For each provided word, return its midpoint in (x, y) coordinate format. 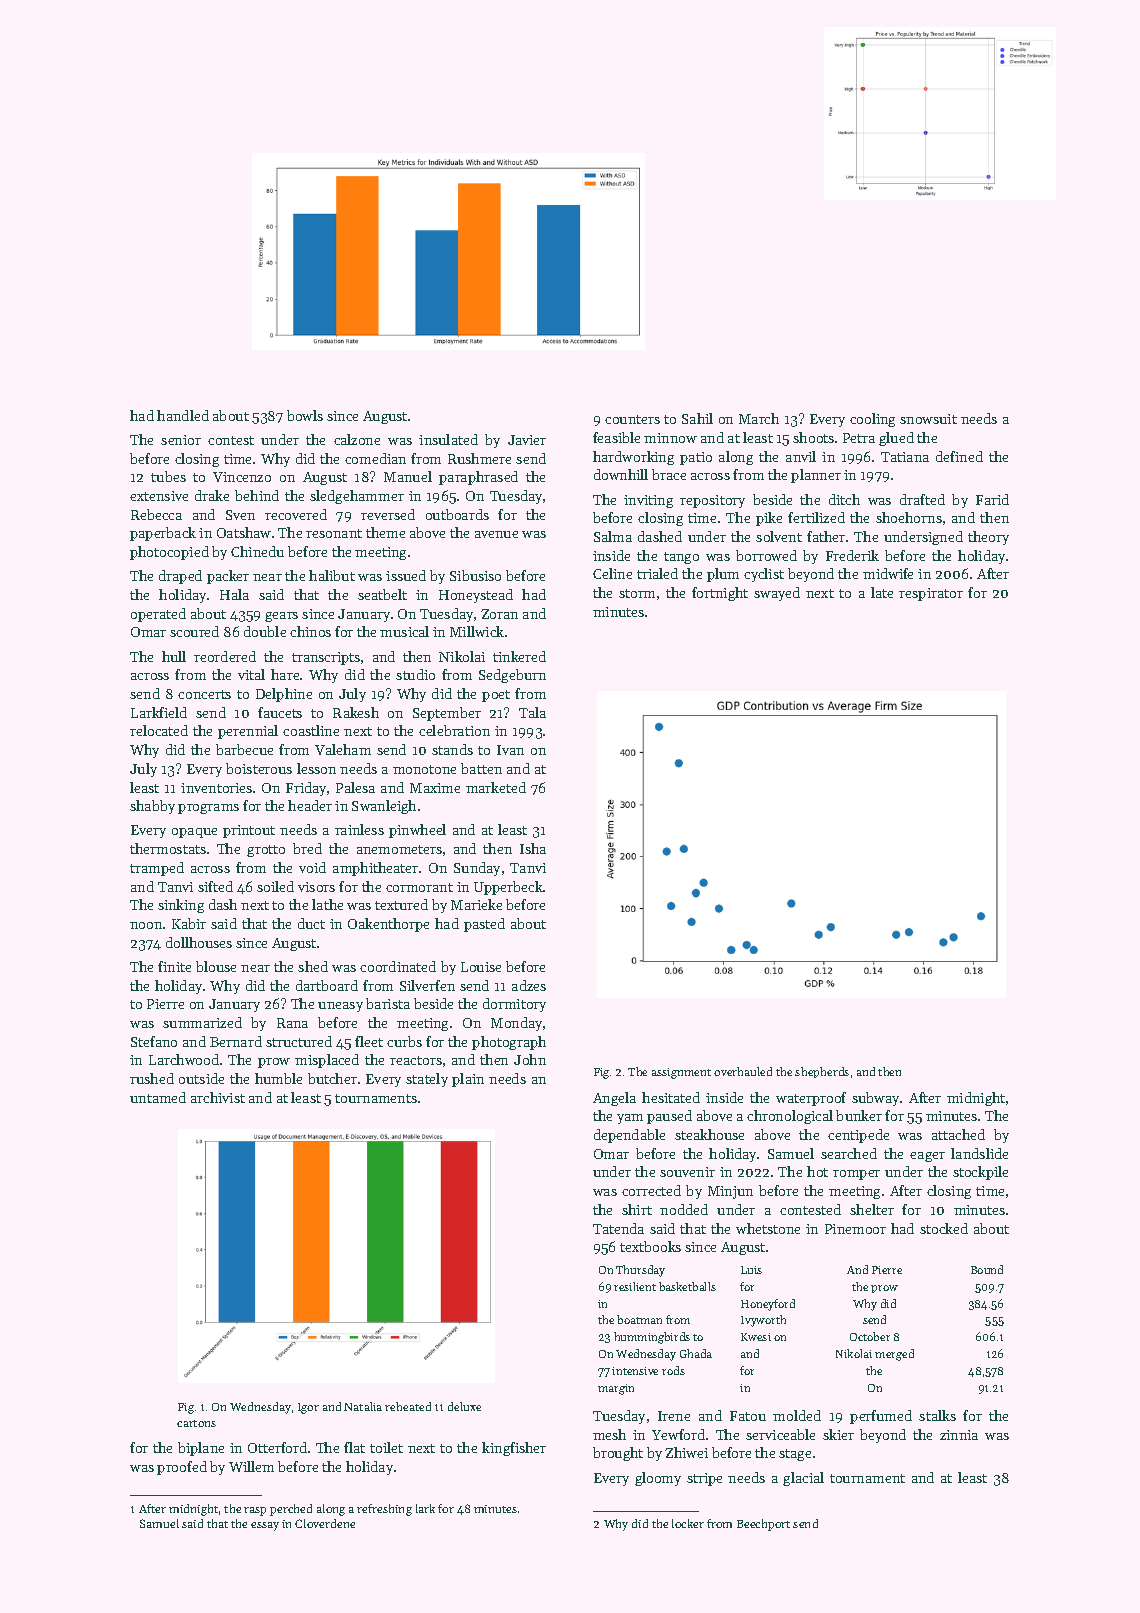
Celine (612, 573)
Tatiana (905, 457)
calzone (357, 439)
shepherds (822, 1072)
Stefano (154, 1041)
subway (875, 1099)
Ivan (510, 750)
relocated (159, 730)
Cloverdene (325, 1523)
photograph (509, 1043)
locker (688, 1523)
